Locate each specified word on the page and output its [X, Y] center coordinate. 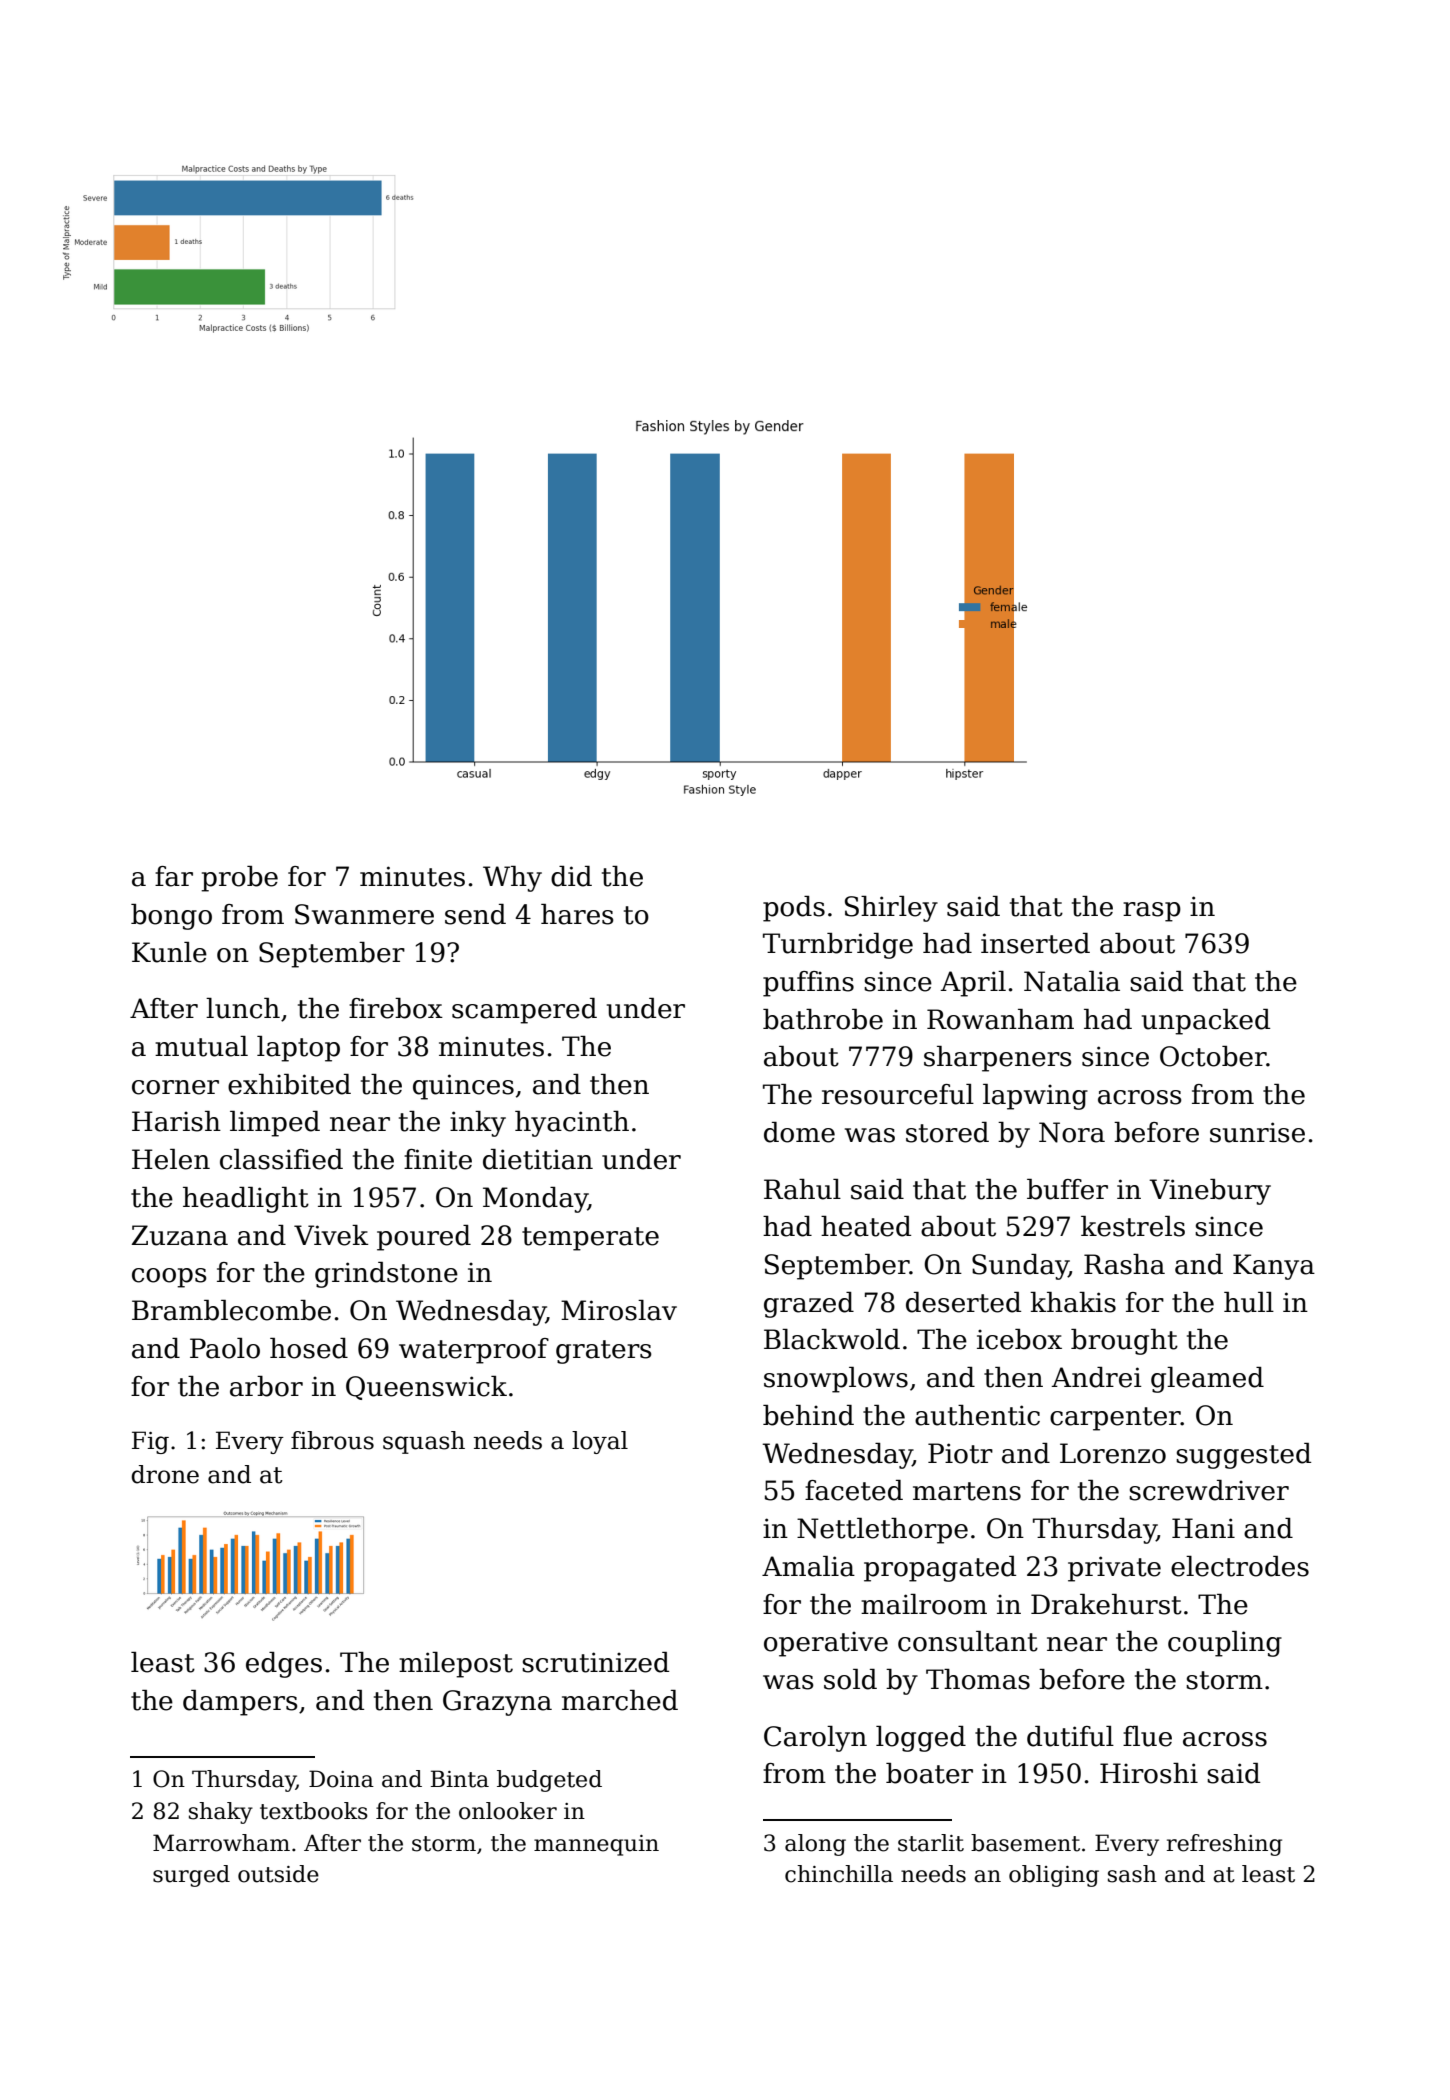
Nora [1072, 1132]
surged [191, 1876]
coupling [1225, 1644]
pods [794, 909]
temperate [590, 1239]
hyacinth [572, 1124]
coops [169, 1278]
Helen [171, 1159]
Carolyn [815, 1739]
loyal [600, 1442]
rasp [1152, 912]
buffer [1067, 1189]
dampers [240, 1703]
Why [512, 879]
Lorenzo [1113, 1453]
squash [424, 1442]
